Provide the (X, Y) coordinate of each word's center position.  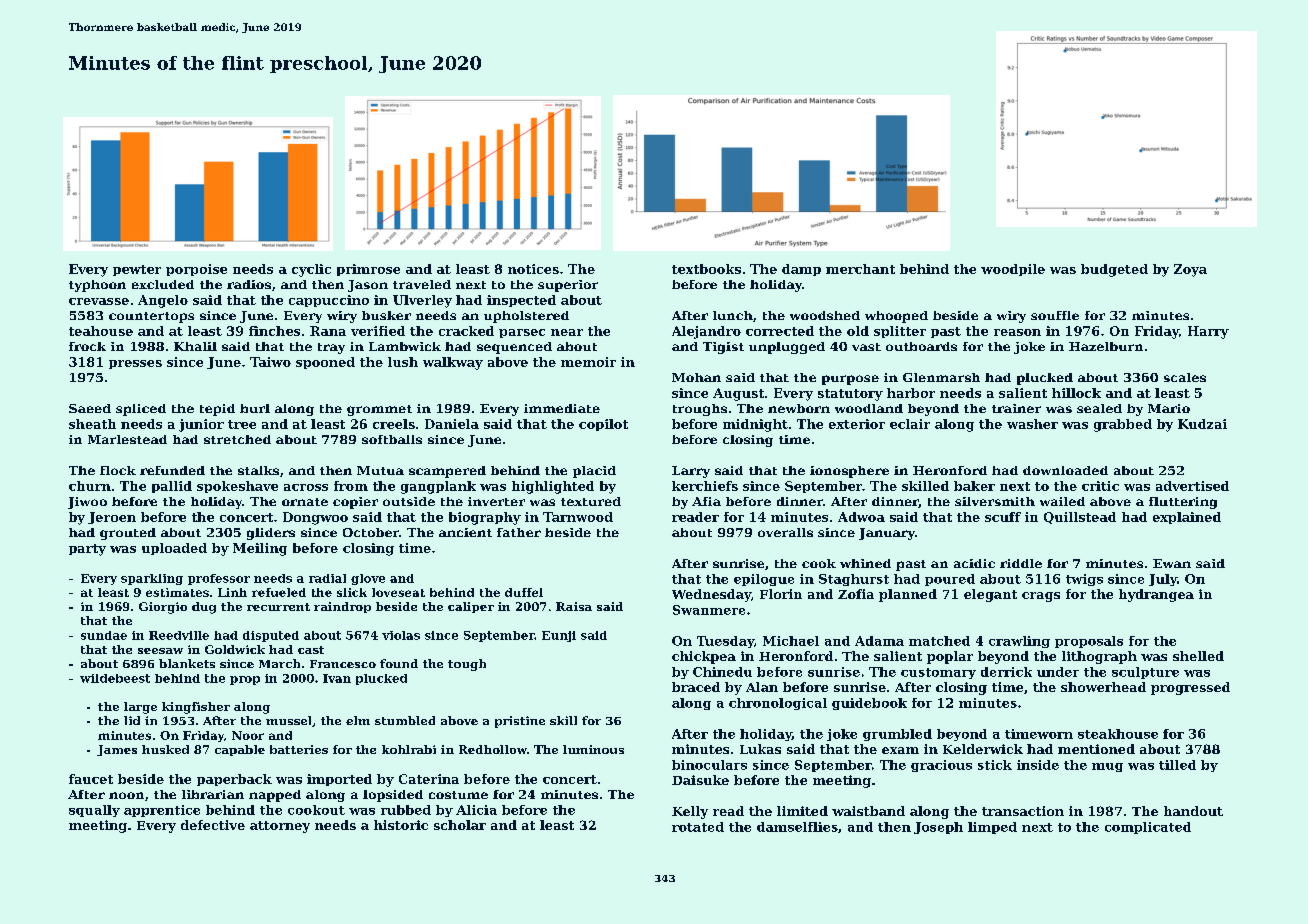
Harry (1208, 332)
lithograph (1099, 657)
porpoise (196, 270)
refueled (279, 592)
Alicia (476, 810)
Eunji (559, 636)
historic (401, 825)
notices (533, 269)
